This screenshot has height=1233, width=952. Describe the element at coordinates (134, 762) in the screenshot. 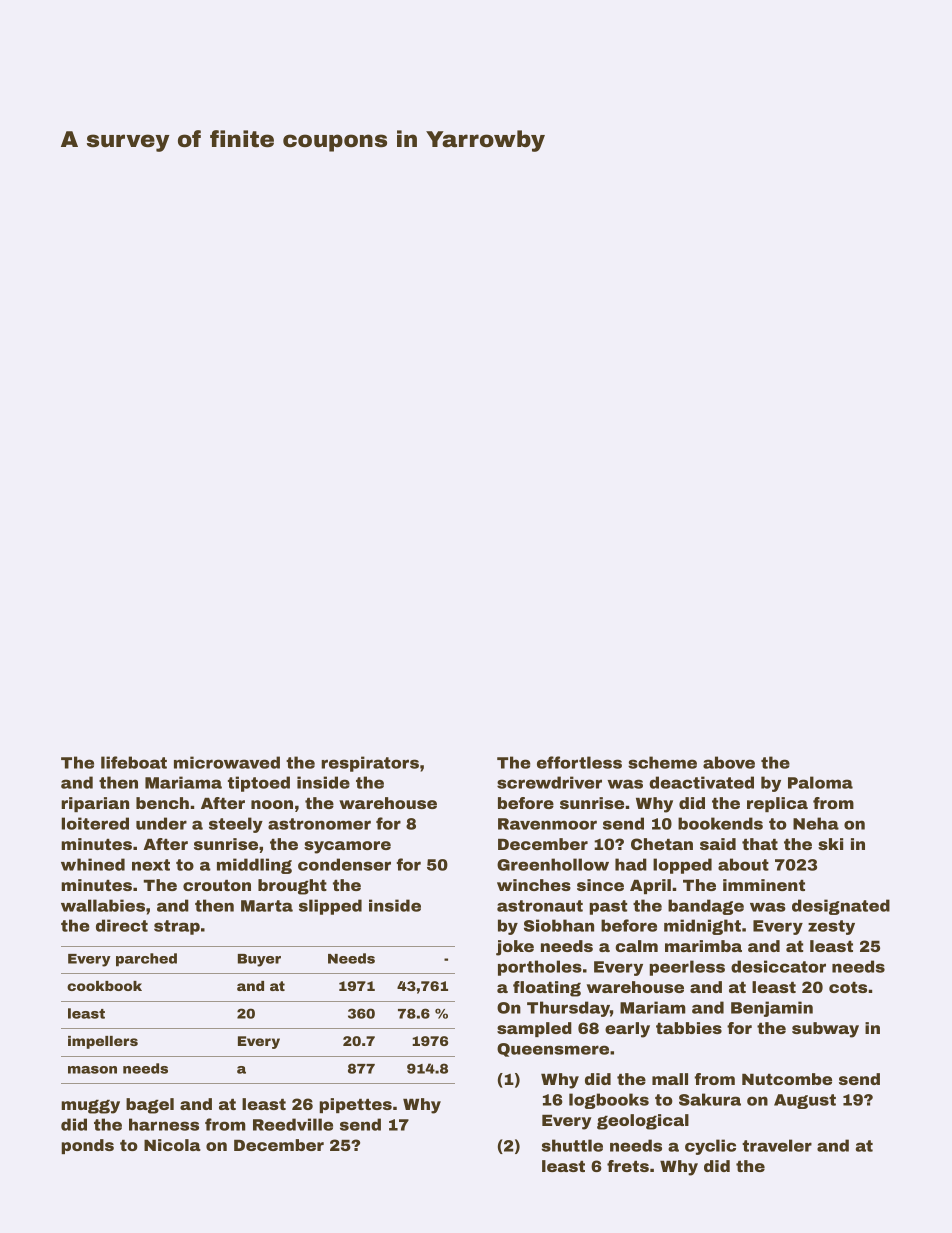

I see `lifeboat` at that location.
